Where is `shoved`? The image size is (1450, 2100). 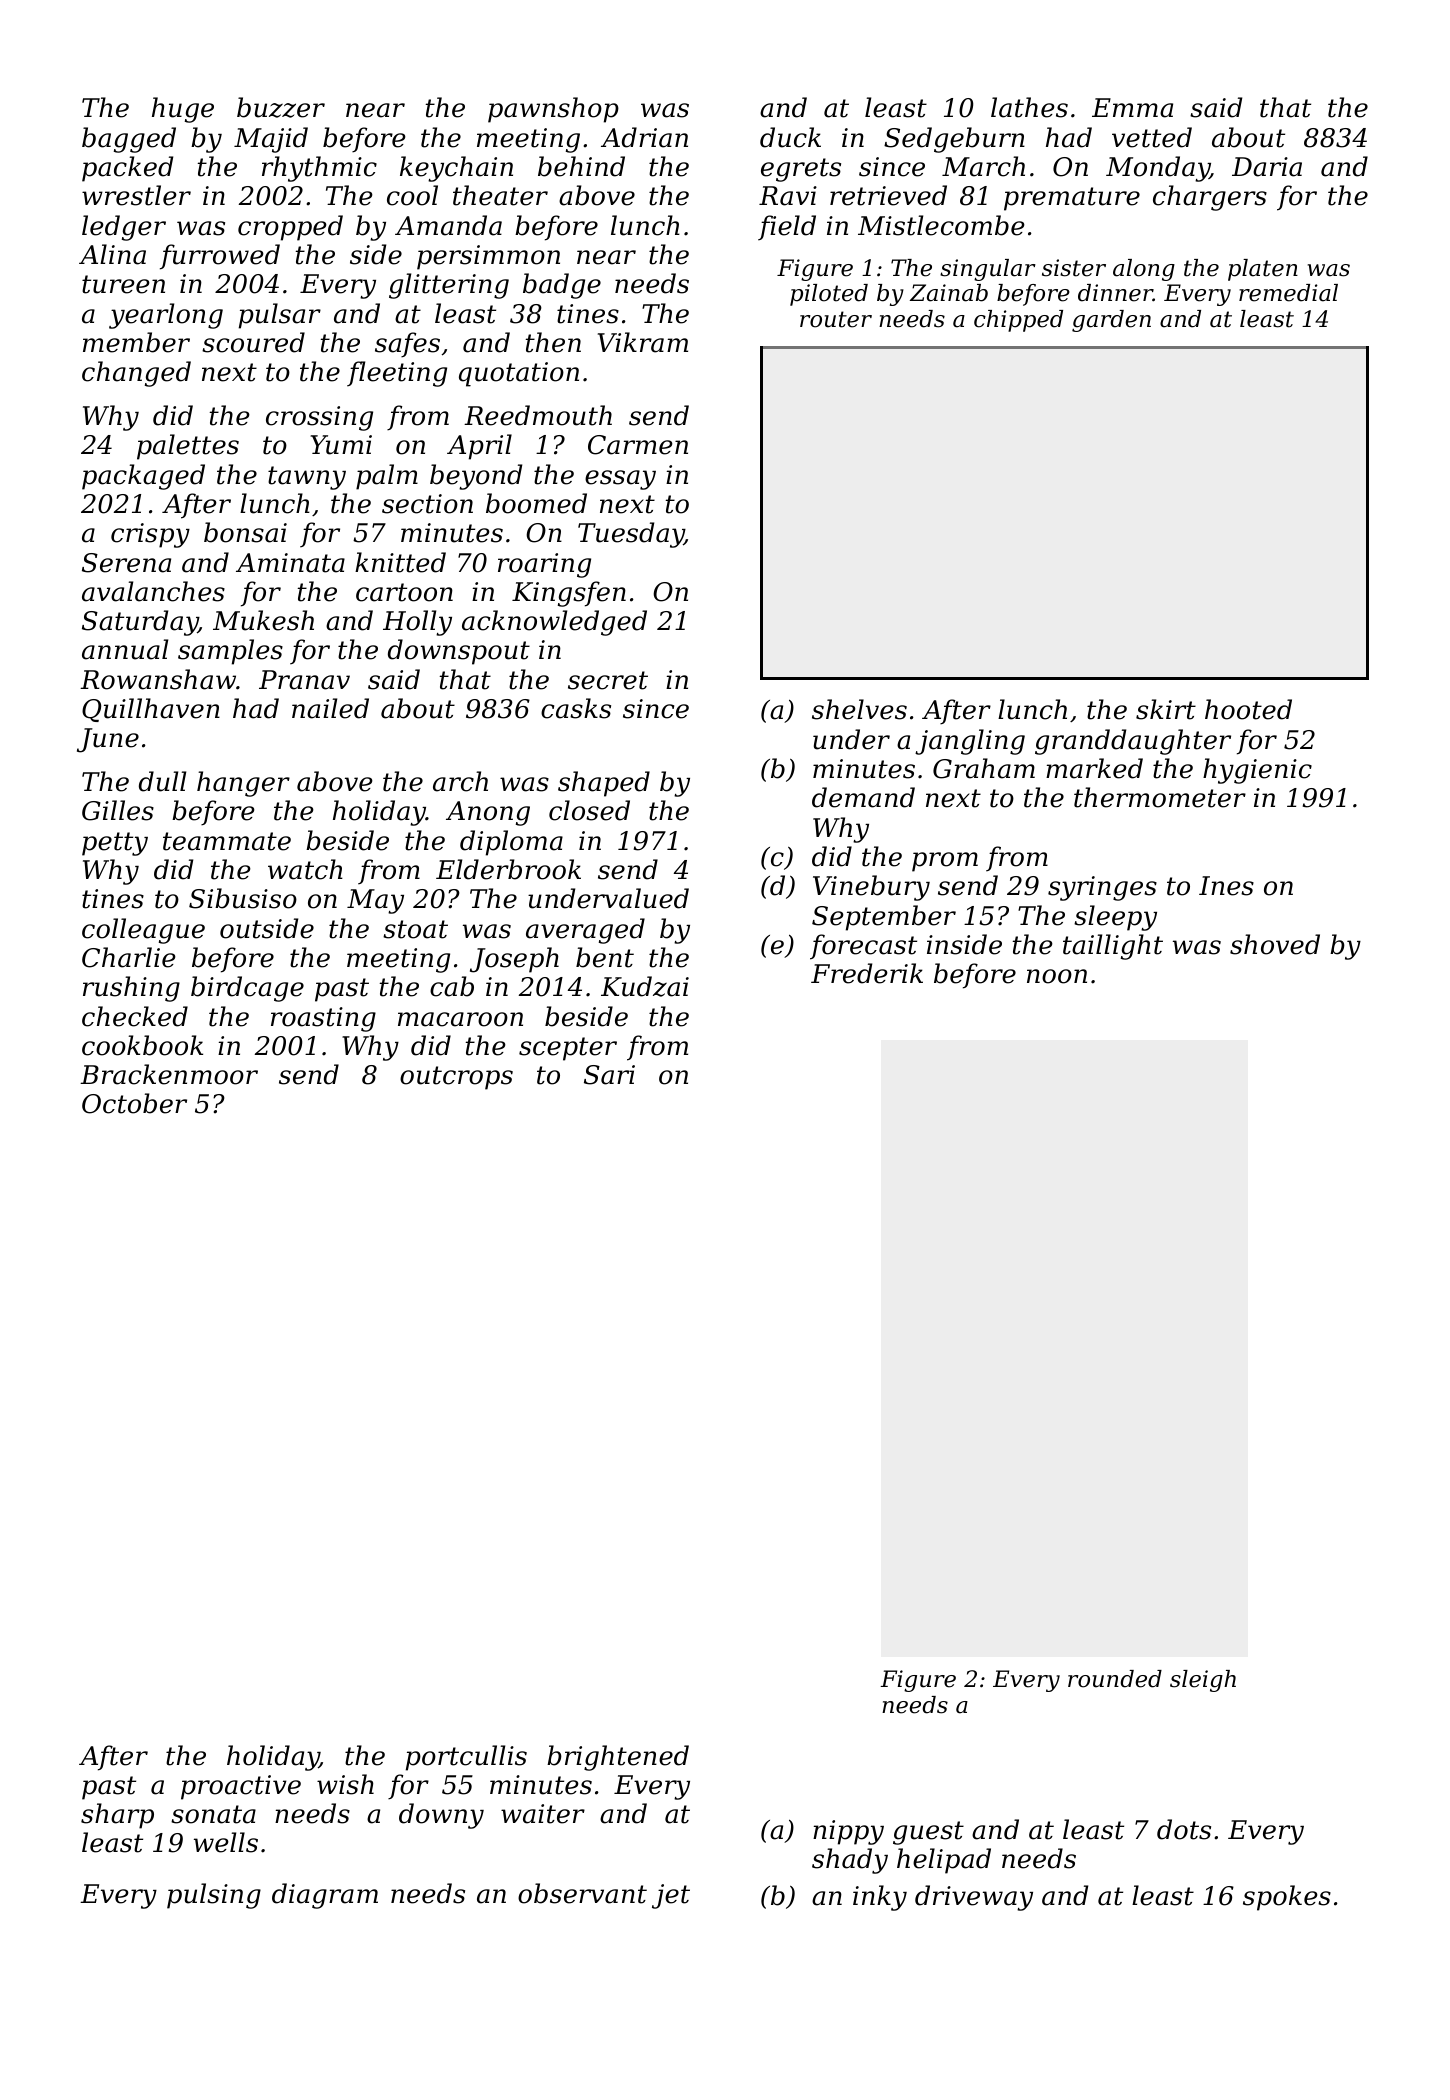
shoved is located at coordinates (1275, 944).
